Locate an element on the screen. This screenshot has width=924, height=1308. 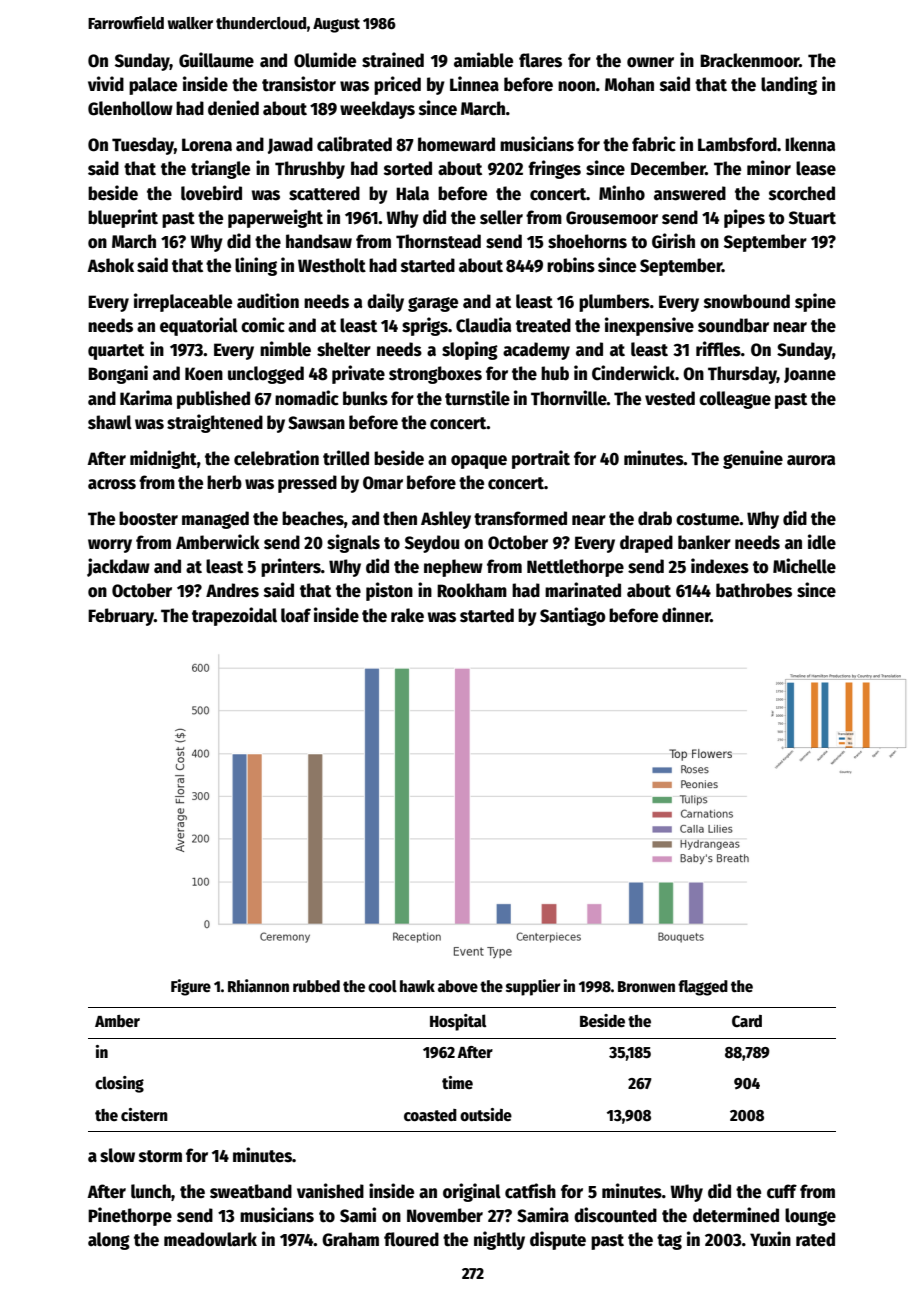
Santiago is located at coordinates (573, 616).
